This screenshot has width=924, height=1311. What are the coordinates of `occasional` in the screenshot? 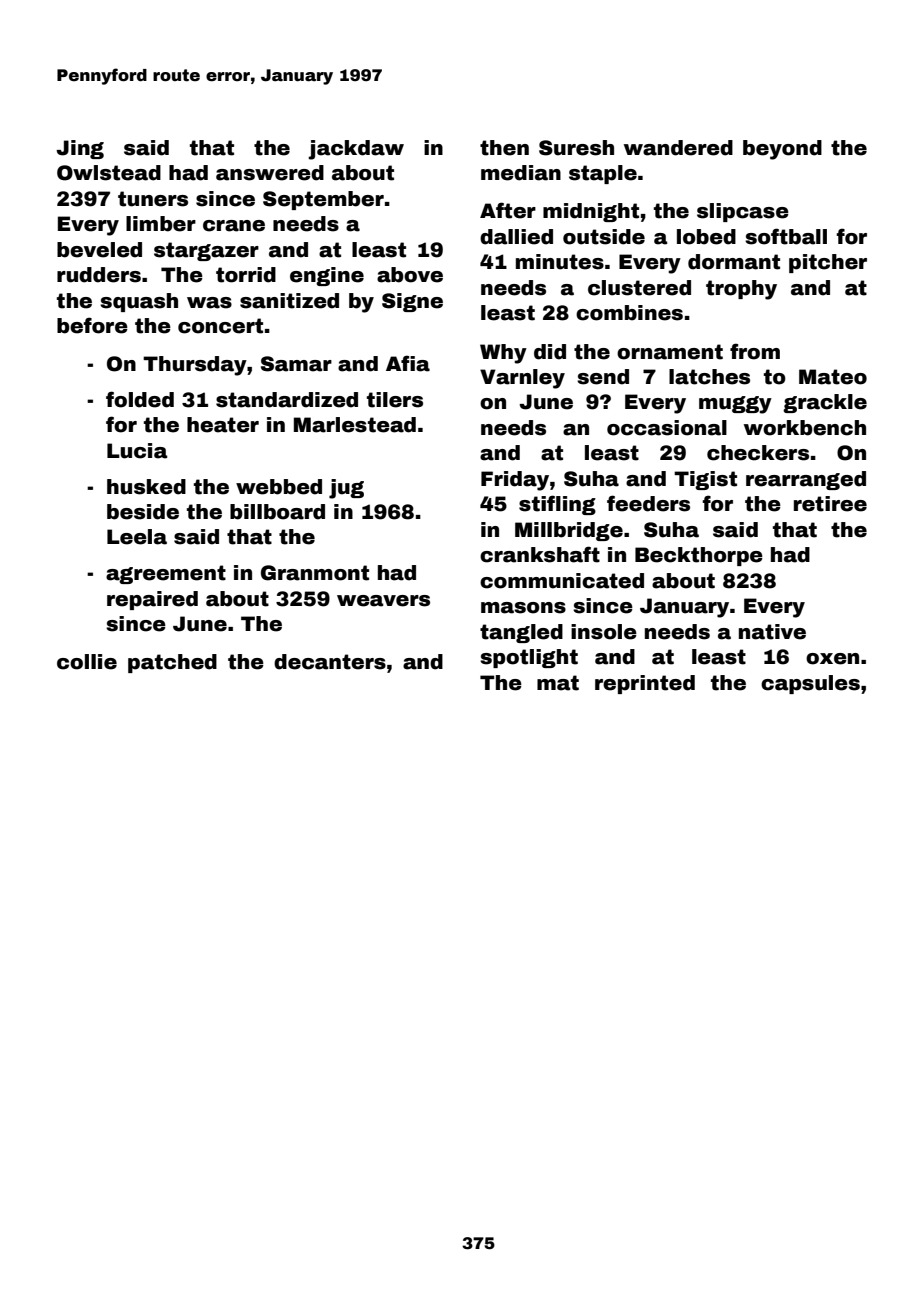 It's located at (667, 428).
